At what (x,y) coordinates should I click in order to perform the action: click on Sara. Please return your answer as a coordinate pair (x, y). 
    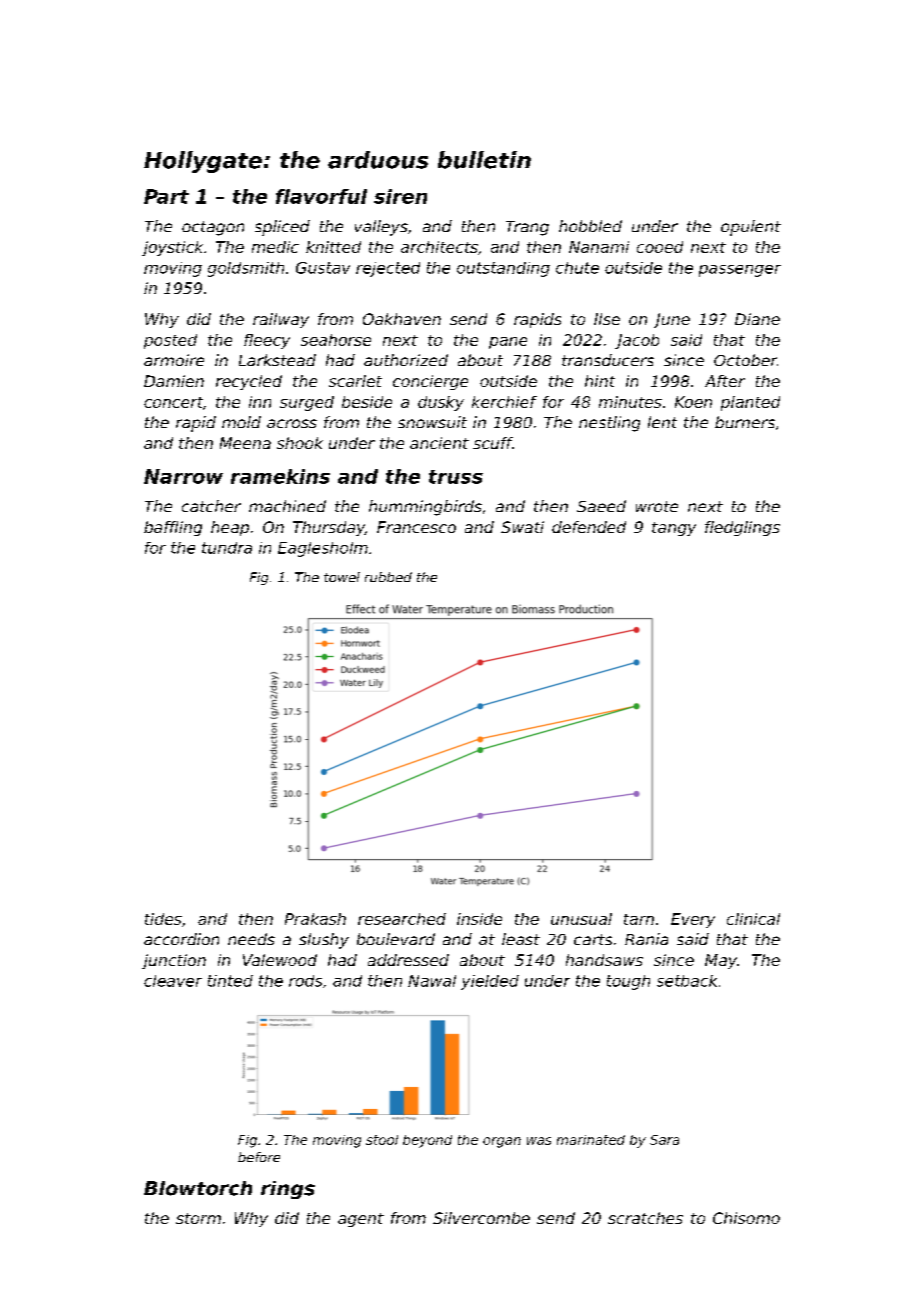
    Looking at the image, I should click on (664, 1140).
